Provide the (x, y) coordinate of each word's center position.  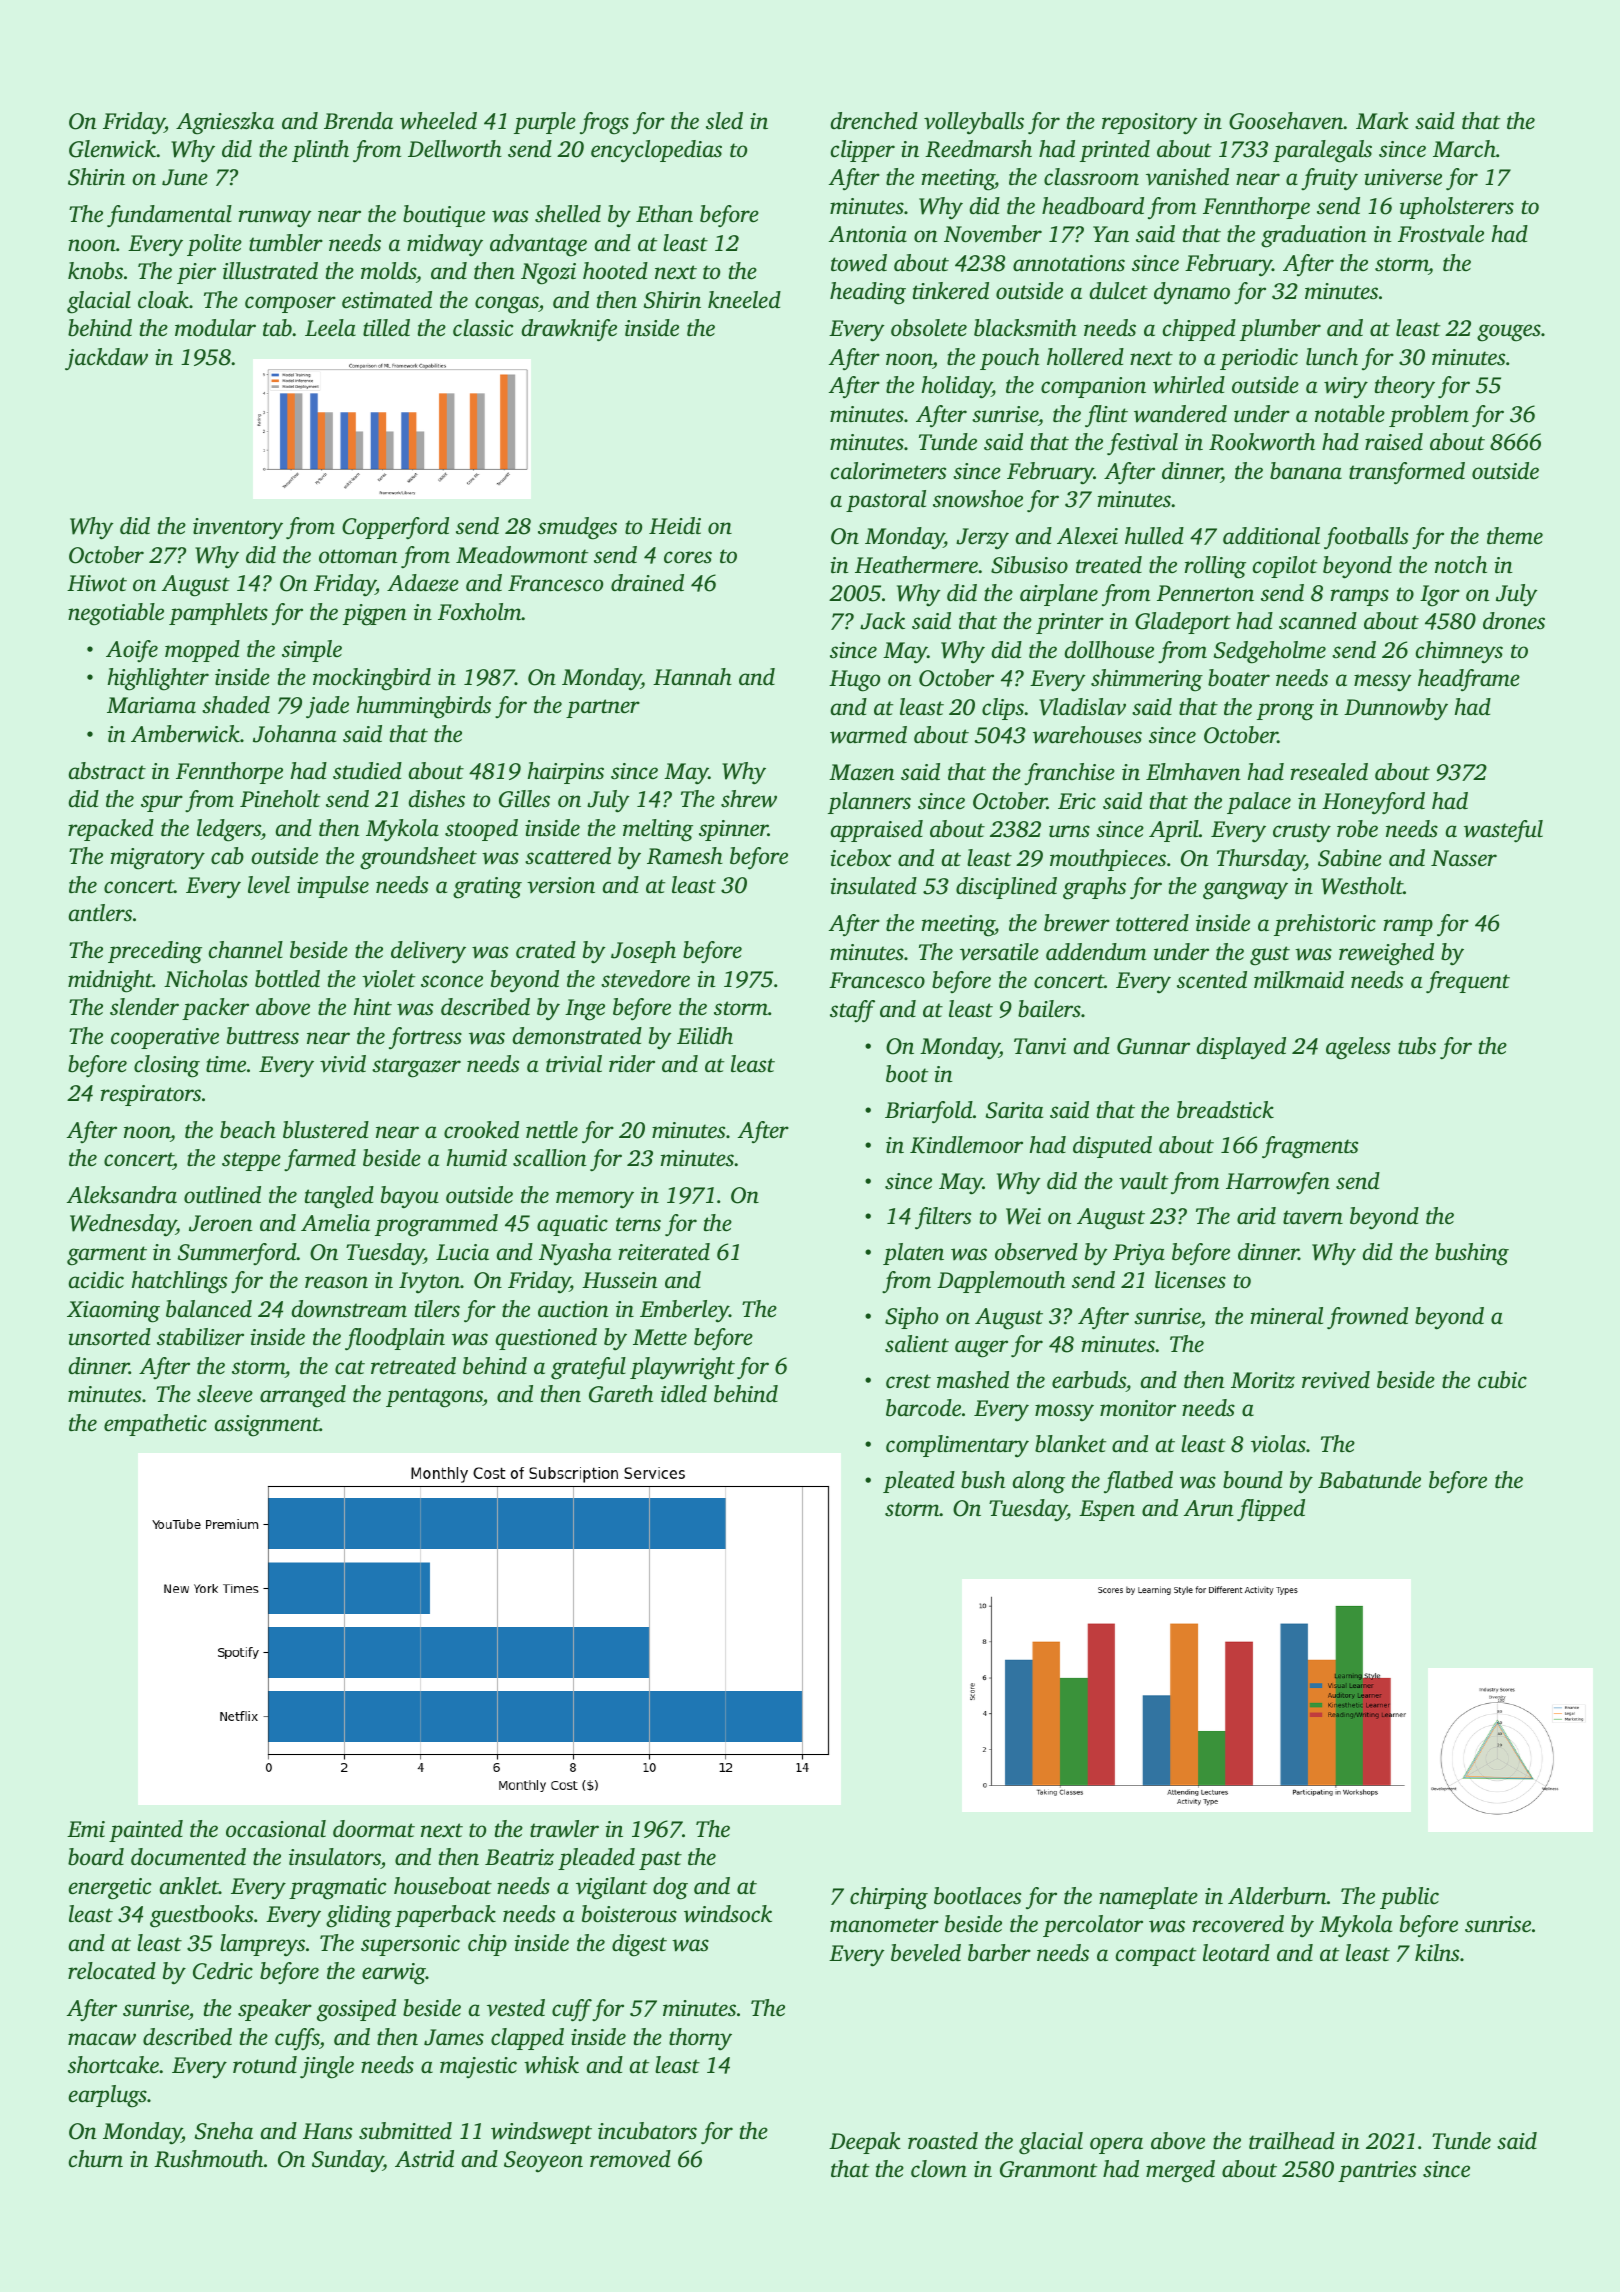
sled (724, 121)
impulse (333, 887)
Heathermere (916, 565)
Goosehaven (1286, 121)
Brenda (358, 121)
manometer (884, 1925)
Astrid (424, 2159)
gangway (1245, 891)
